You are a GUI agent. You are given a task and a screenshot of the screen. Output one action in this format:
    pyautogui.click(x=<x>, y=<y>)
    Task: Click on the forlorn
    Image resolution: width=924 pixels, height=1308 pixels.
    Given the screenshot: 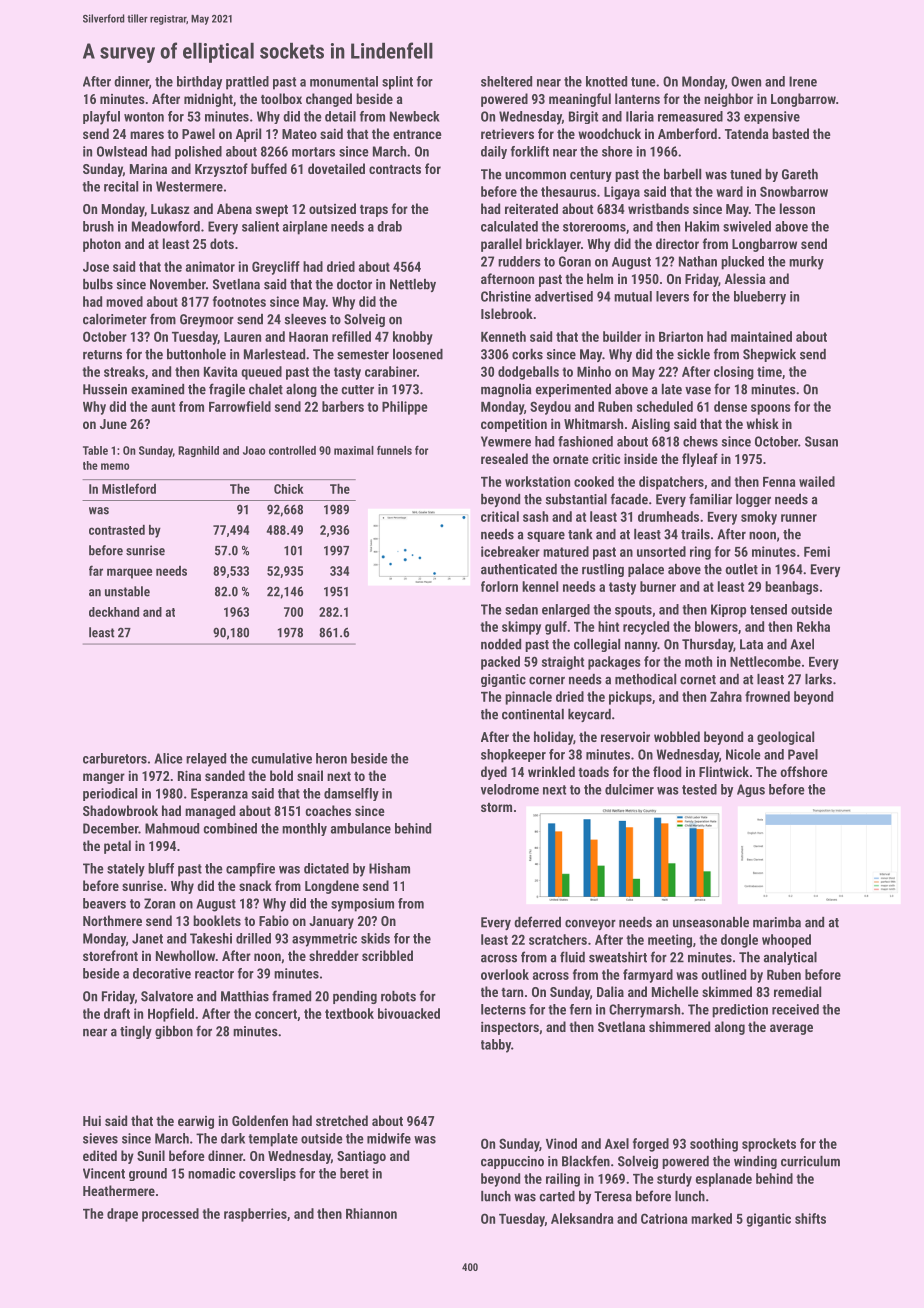 What is the action you would take?
    pyautogui.click(x=499, y=586)
